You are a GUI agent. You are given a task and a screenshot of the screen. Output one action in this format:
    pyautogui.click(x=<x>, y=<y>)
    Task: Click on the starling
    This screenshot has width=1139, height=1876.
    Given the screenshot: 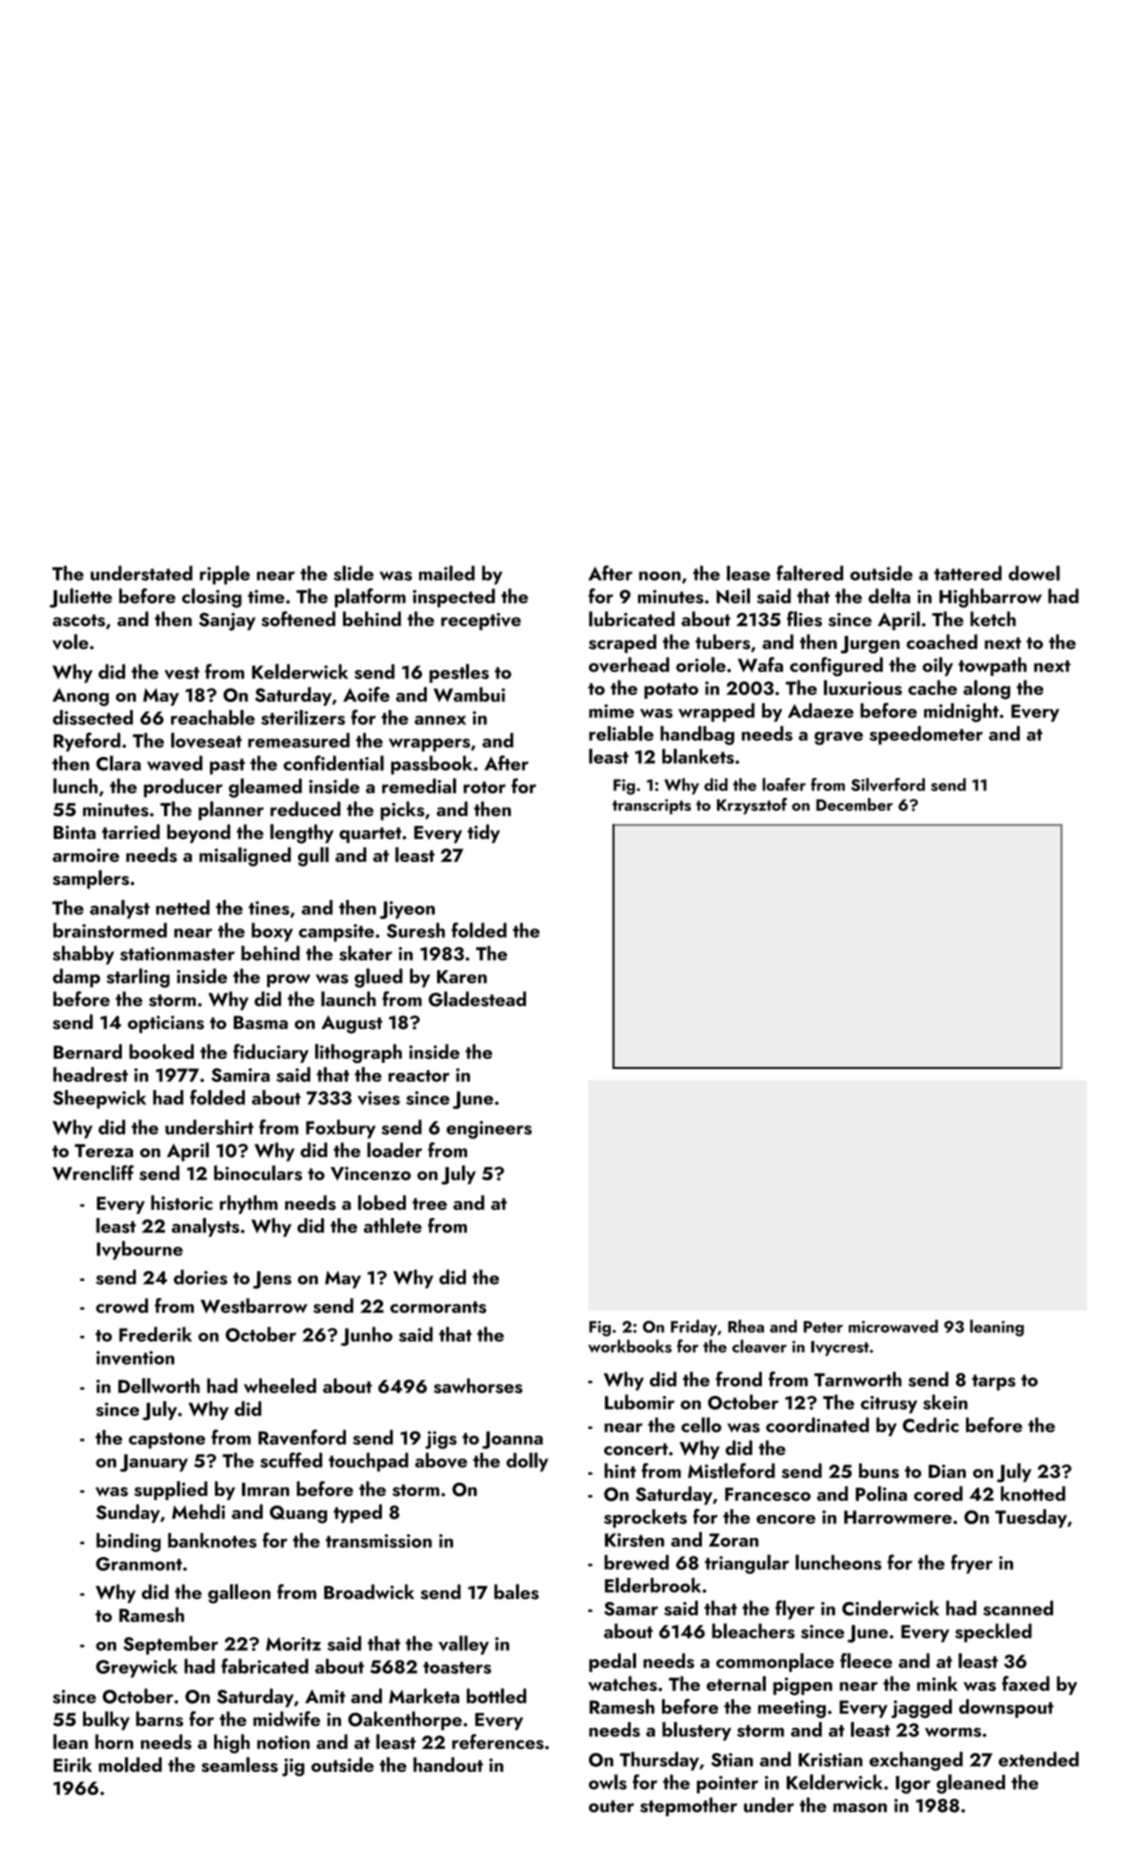 What is the action you would take?
    pyautogui.click(x=138, y=978)
